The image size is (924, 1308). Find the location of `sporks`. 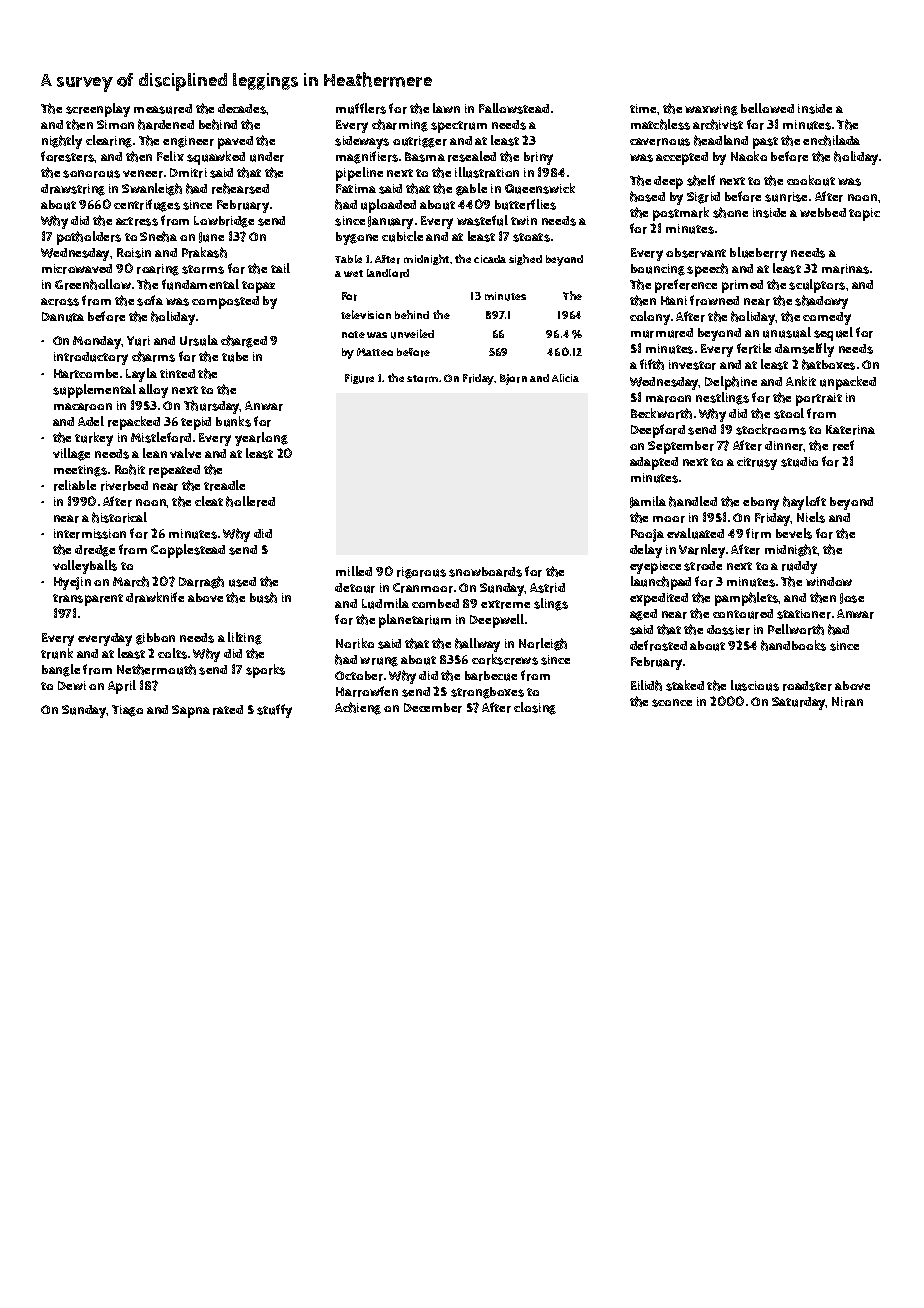

sporks is located at coordinates (265, 671).
